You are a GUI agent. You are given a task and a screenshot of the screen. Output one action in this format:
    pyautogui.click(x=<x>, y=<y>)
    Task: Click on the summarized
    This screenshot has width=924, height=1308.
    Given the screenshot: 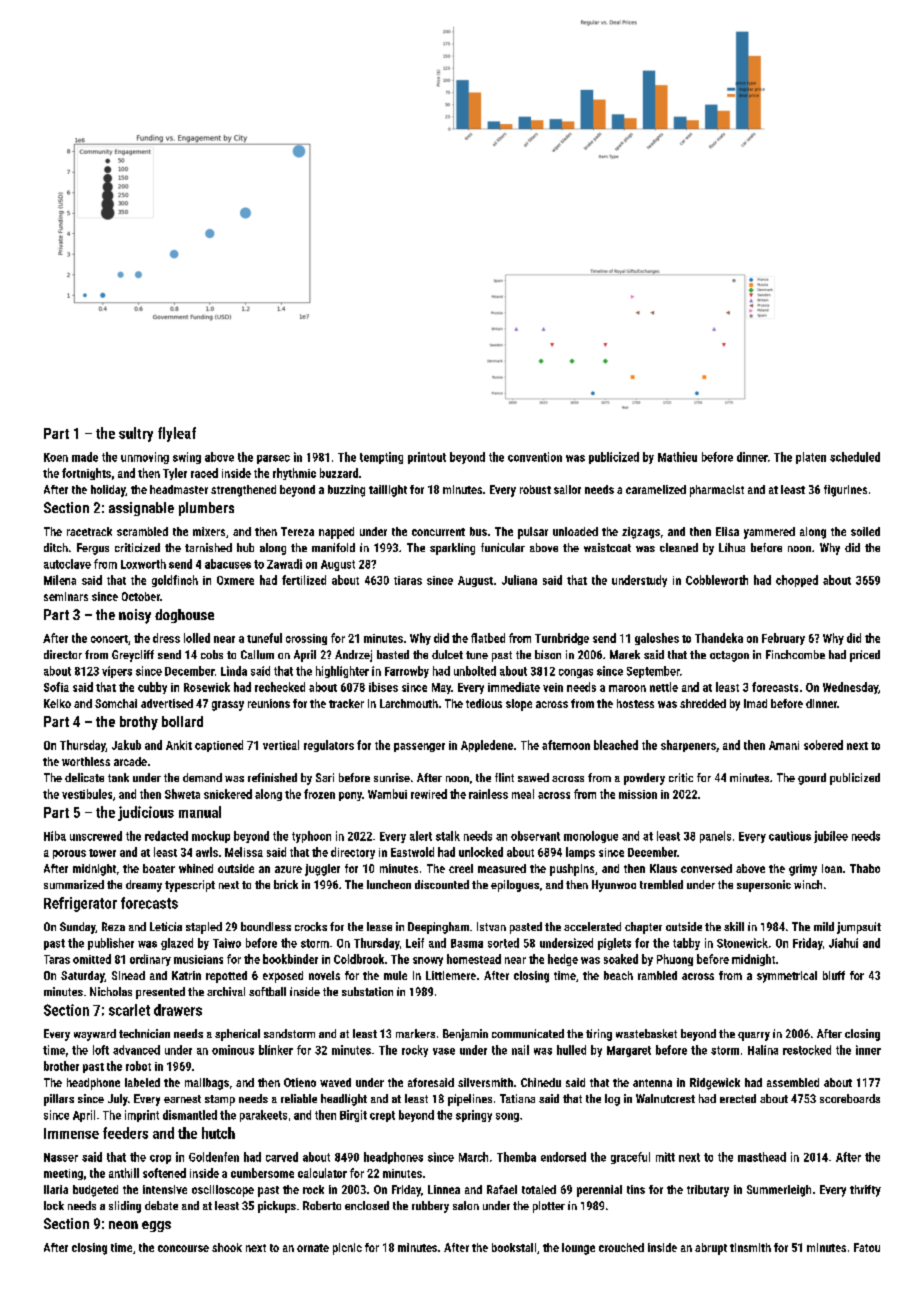 What is the action you would take?
    pyautogui.click(x=74, y=884)
